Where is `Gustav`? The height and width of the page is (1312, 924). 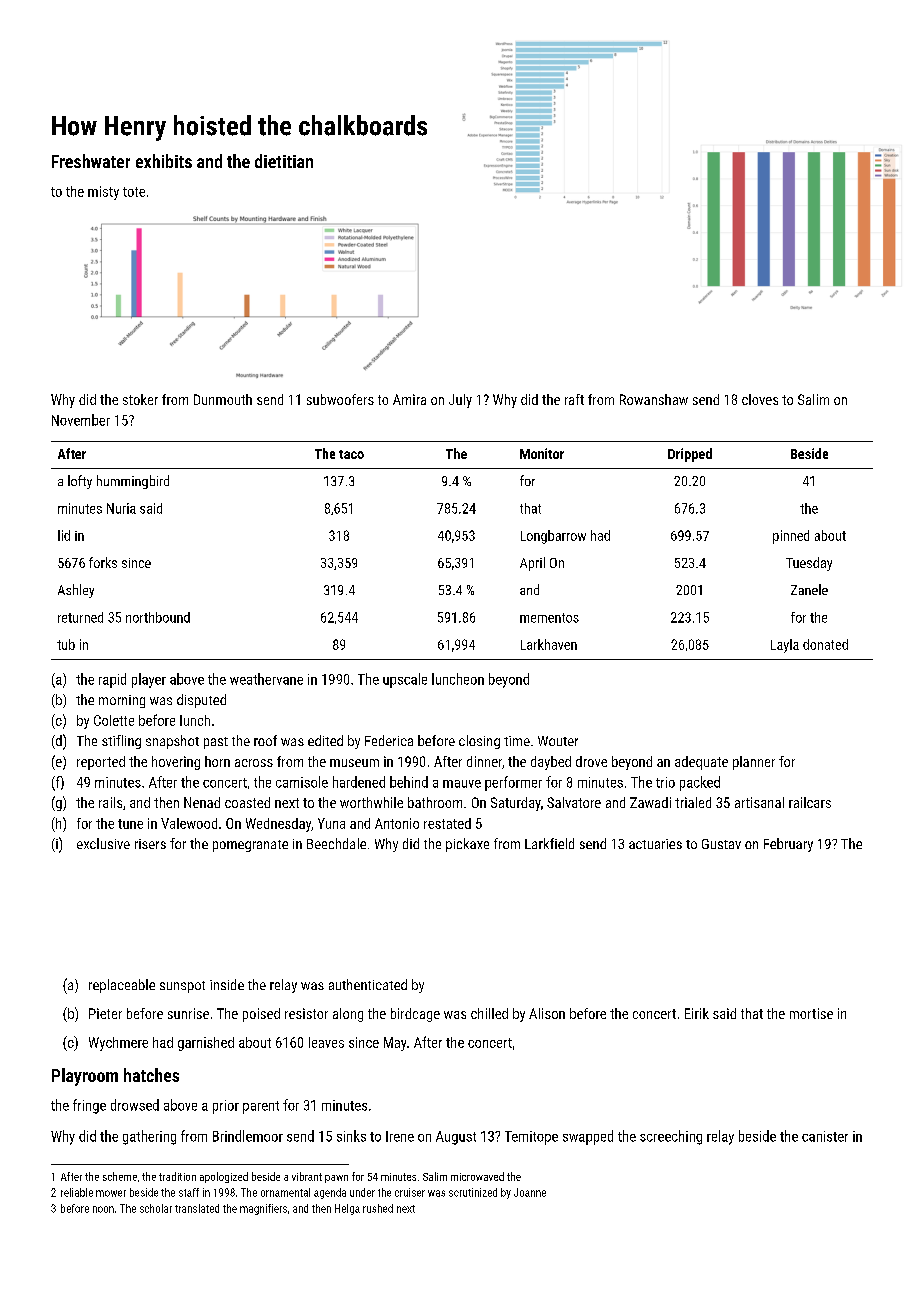 Gustav is located at coordinates (721, 844).
